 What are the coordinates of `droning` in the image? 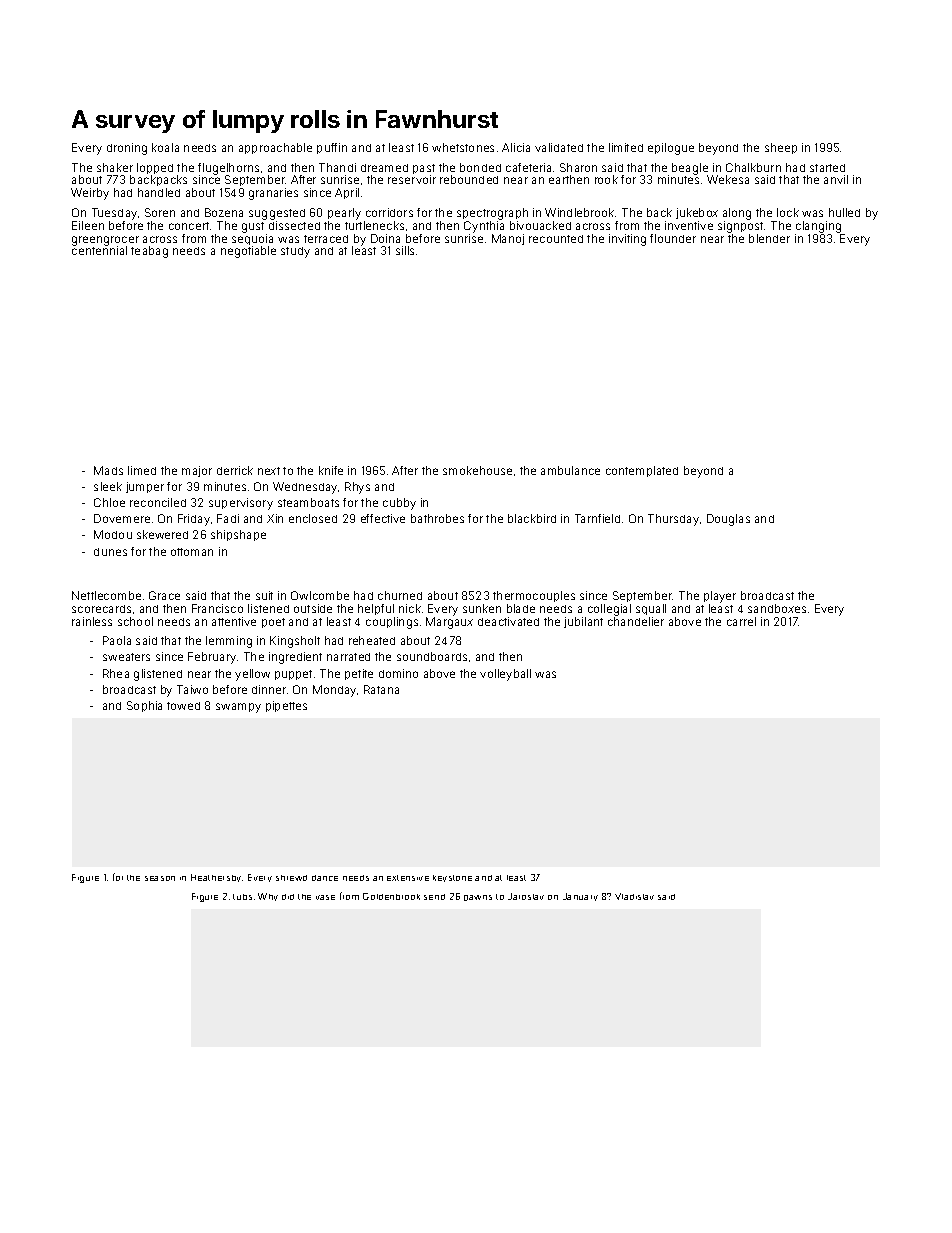 It's located at (127, 149).
